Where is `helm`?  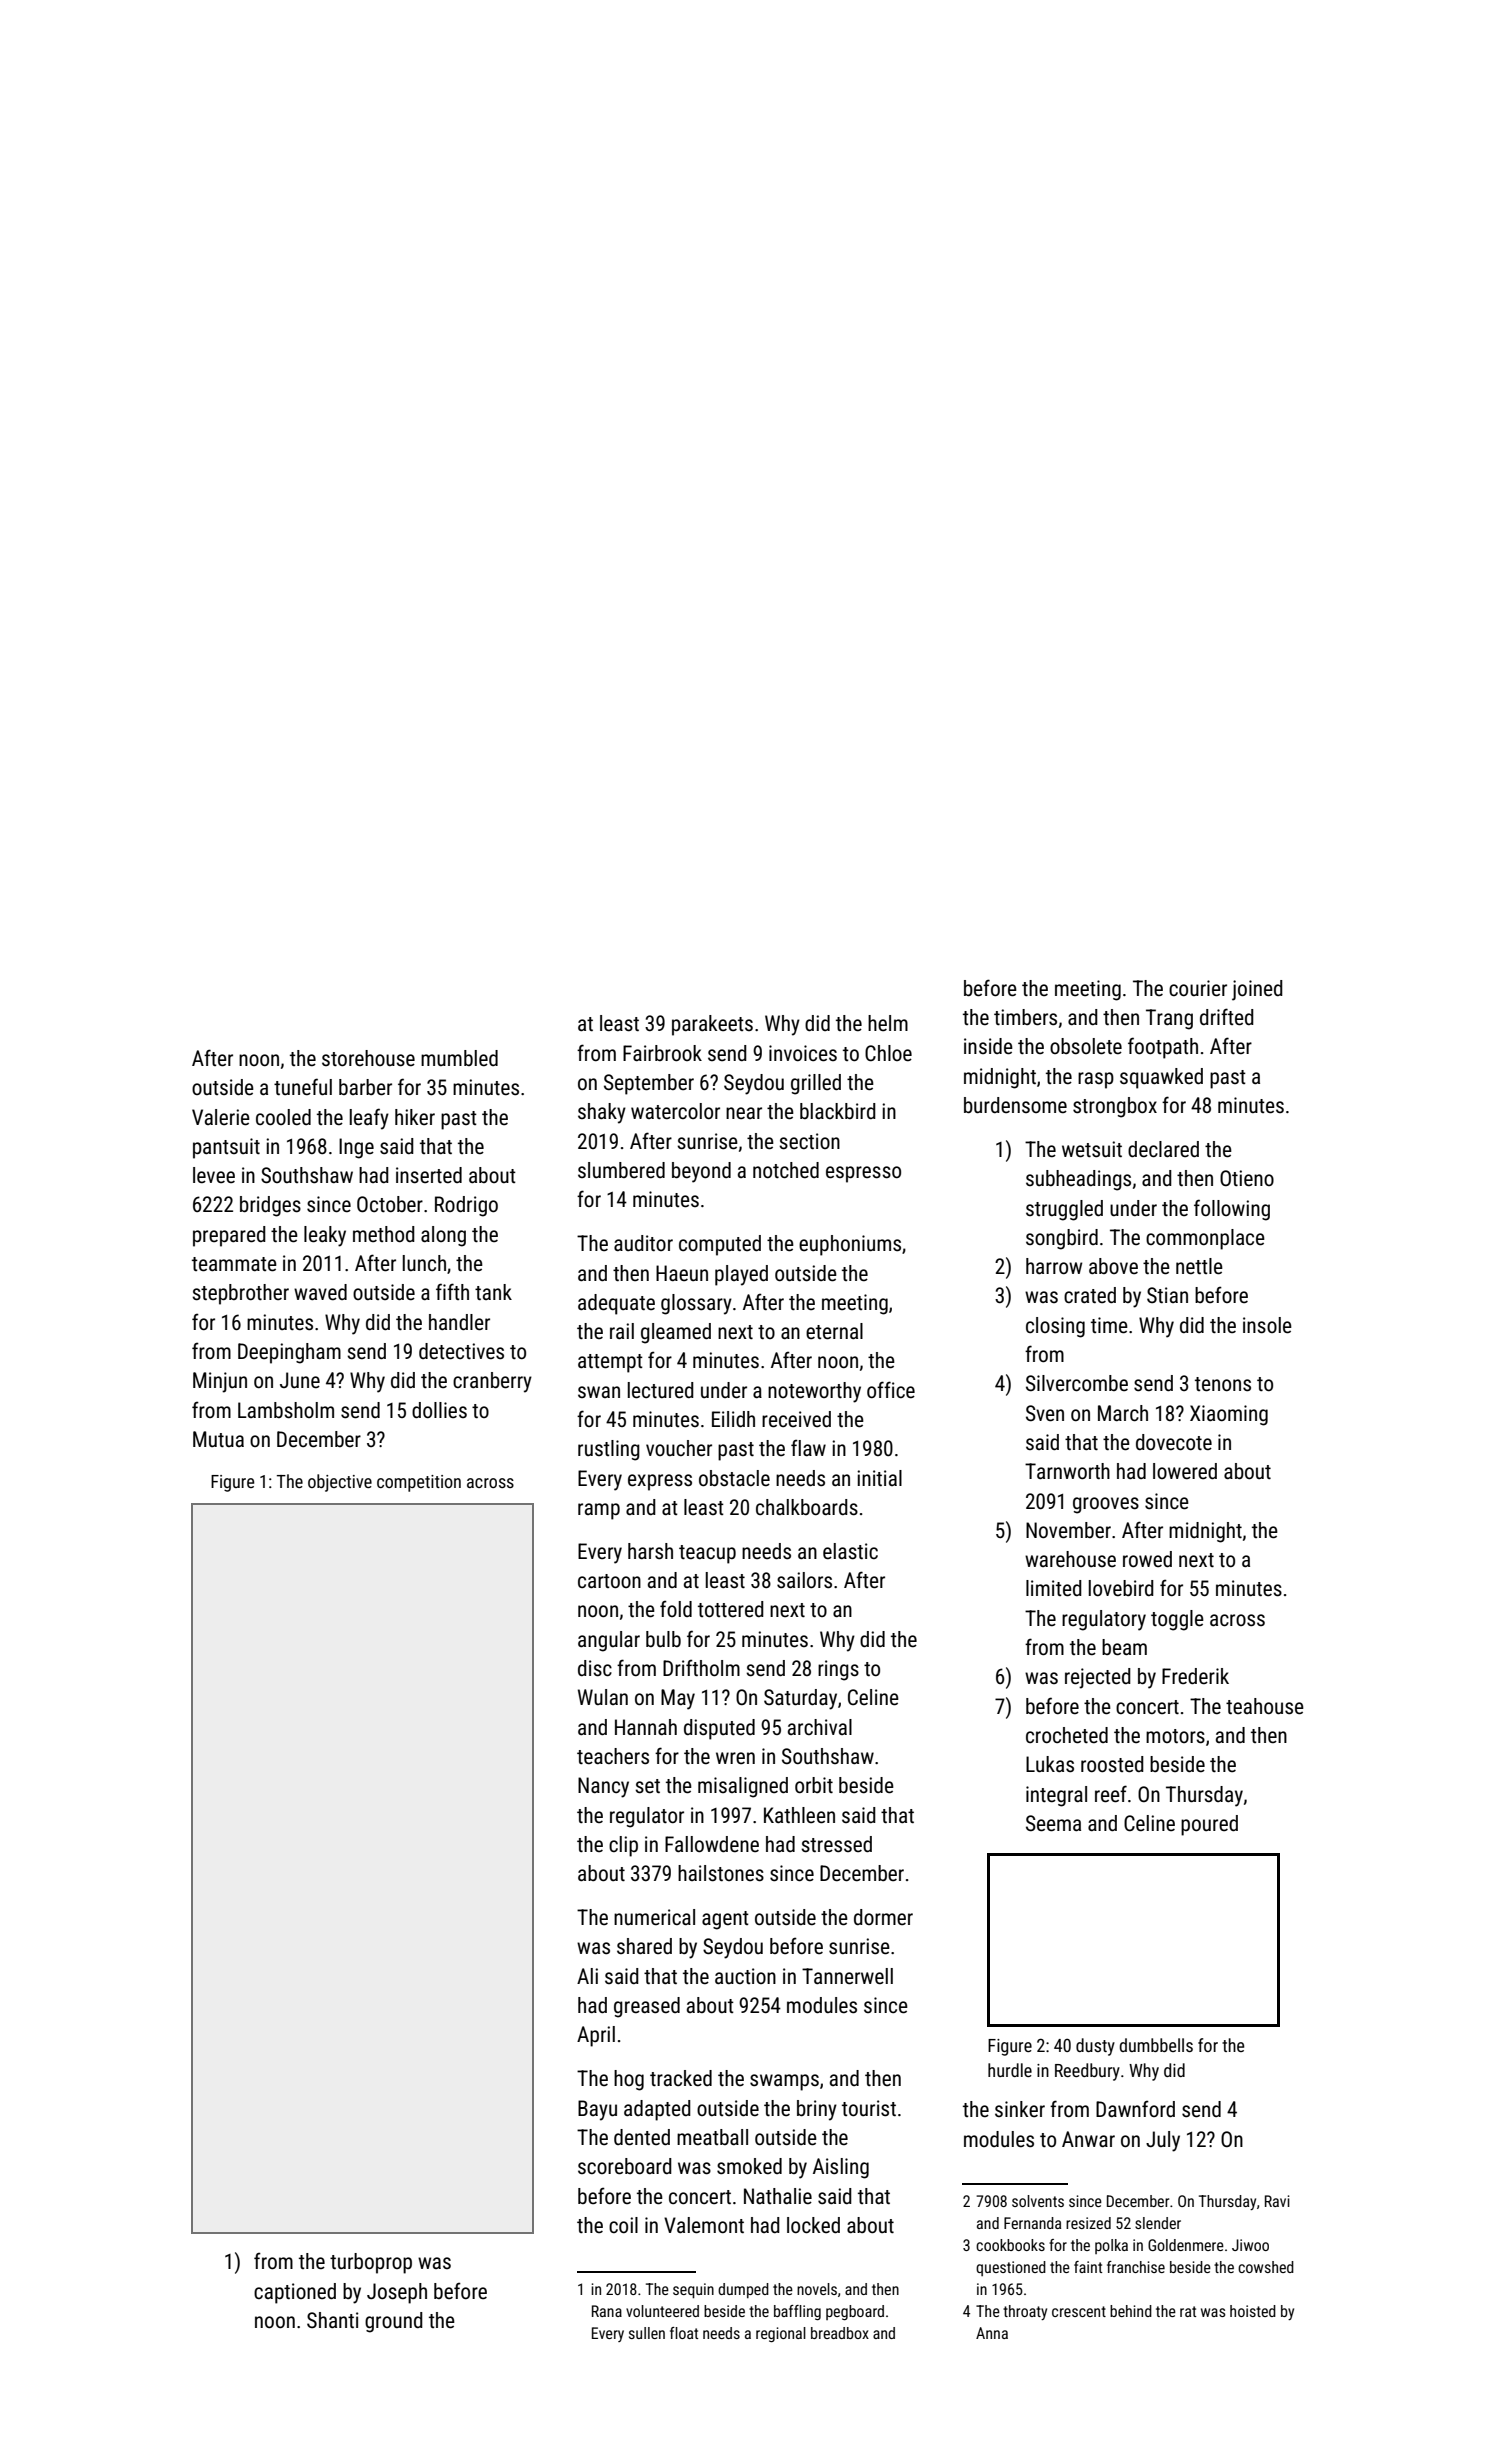
helm is located at coordinates (888, 1023).
